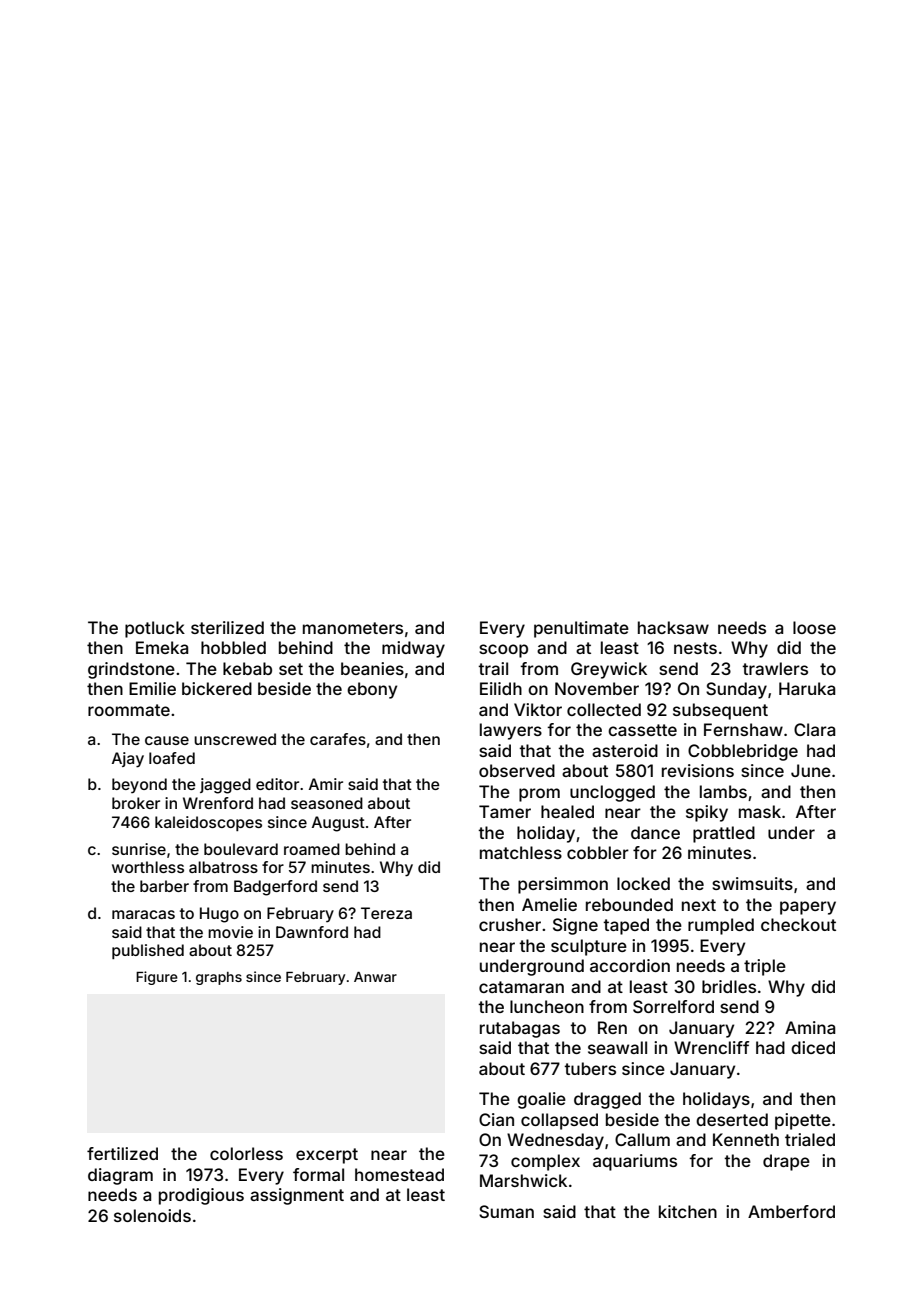 The height and width of the document is (1308, 924). Describe the element at coordinates (791, 1211) in the document. I see `Amberford` at that location.
